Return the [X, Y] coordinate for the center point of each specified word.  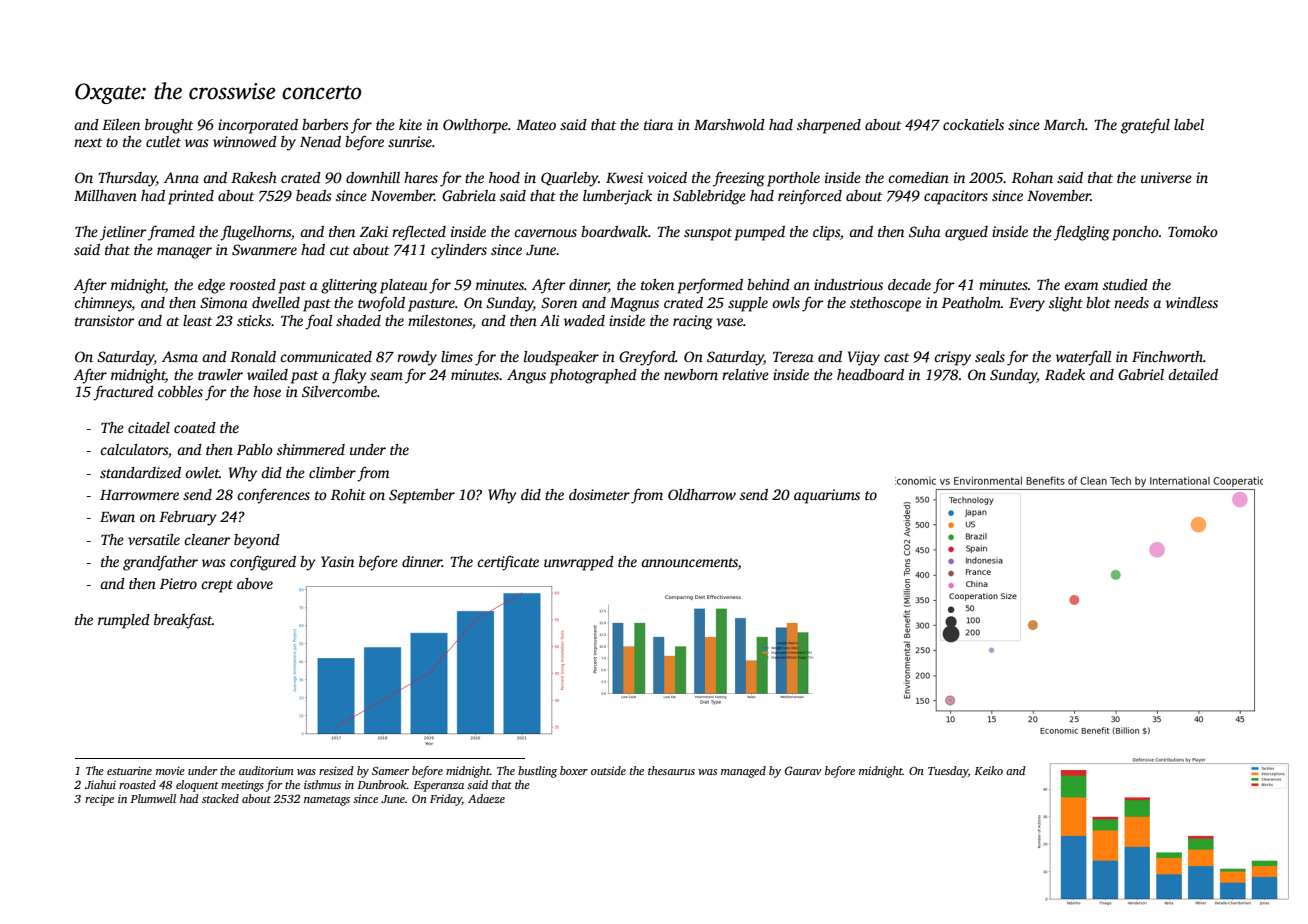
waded [584, 320]
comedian [918, 177]
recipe [99, 800]
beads [314, 195]
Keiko [988, 770]
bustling [537, 772]
